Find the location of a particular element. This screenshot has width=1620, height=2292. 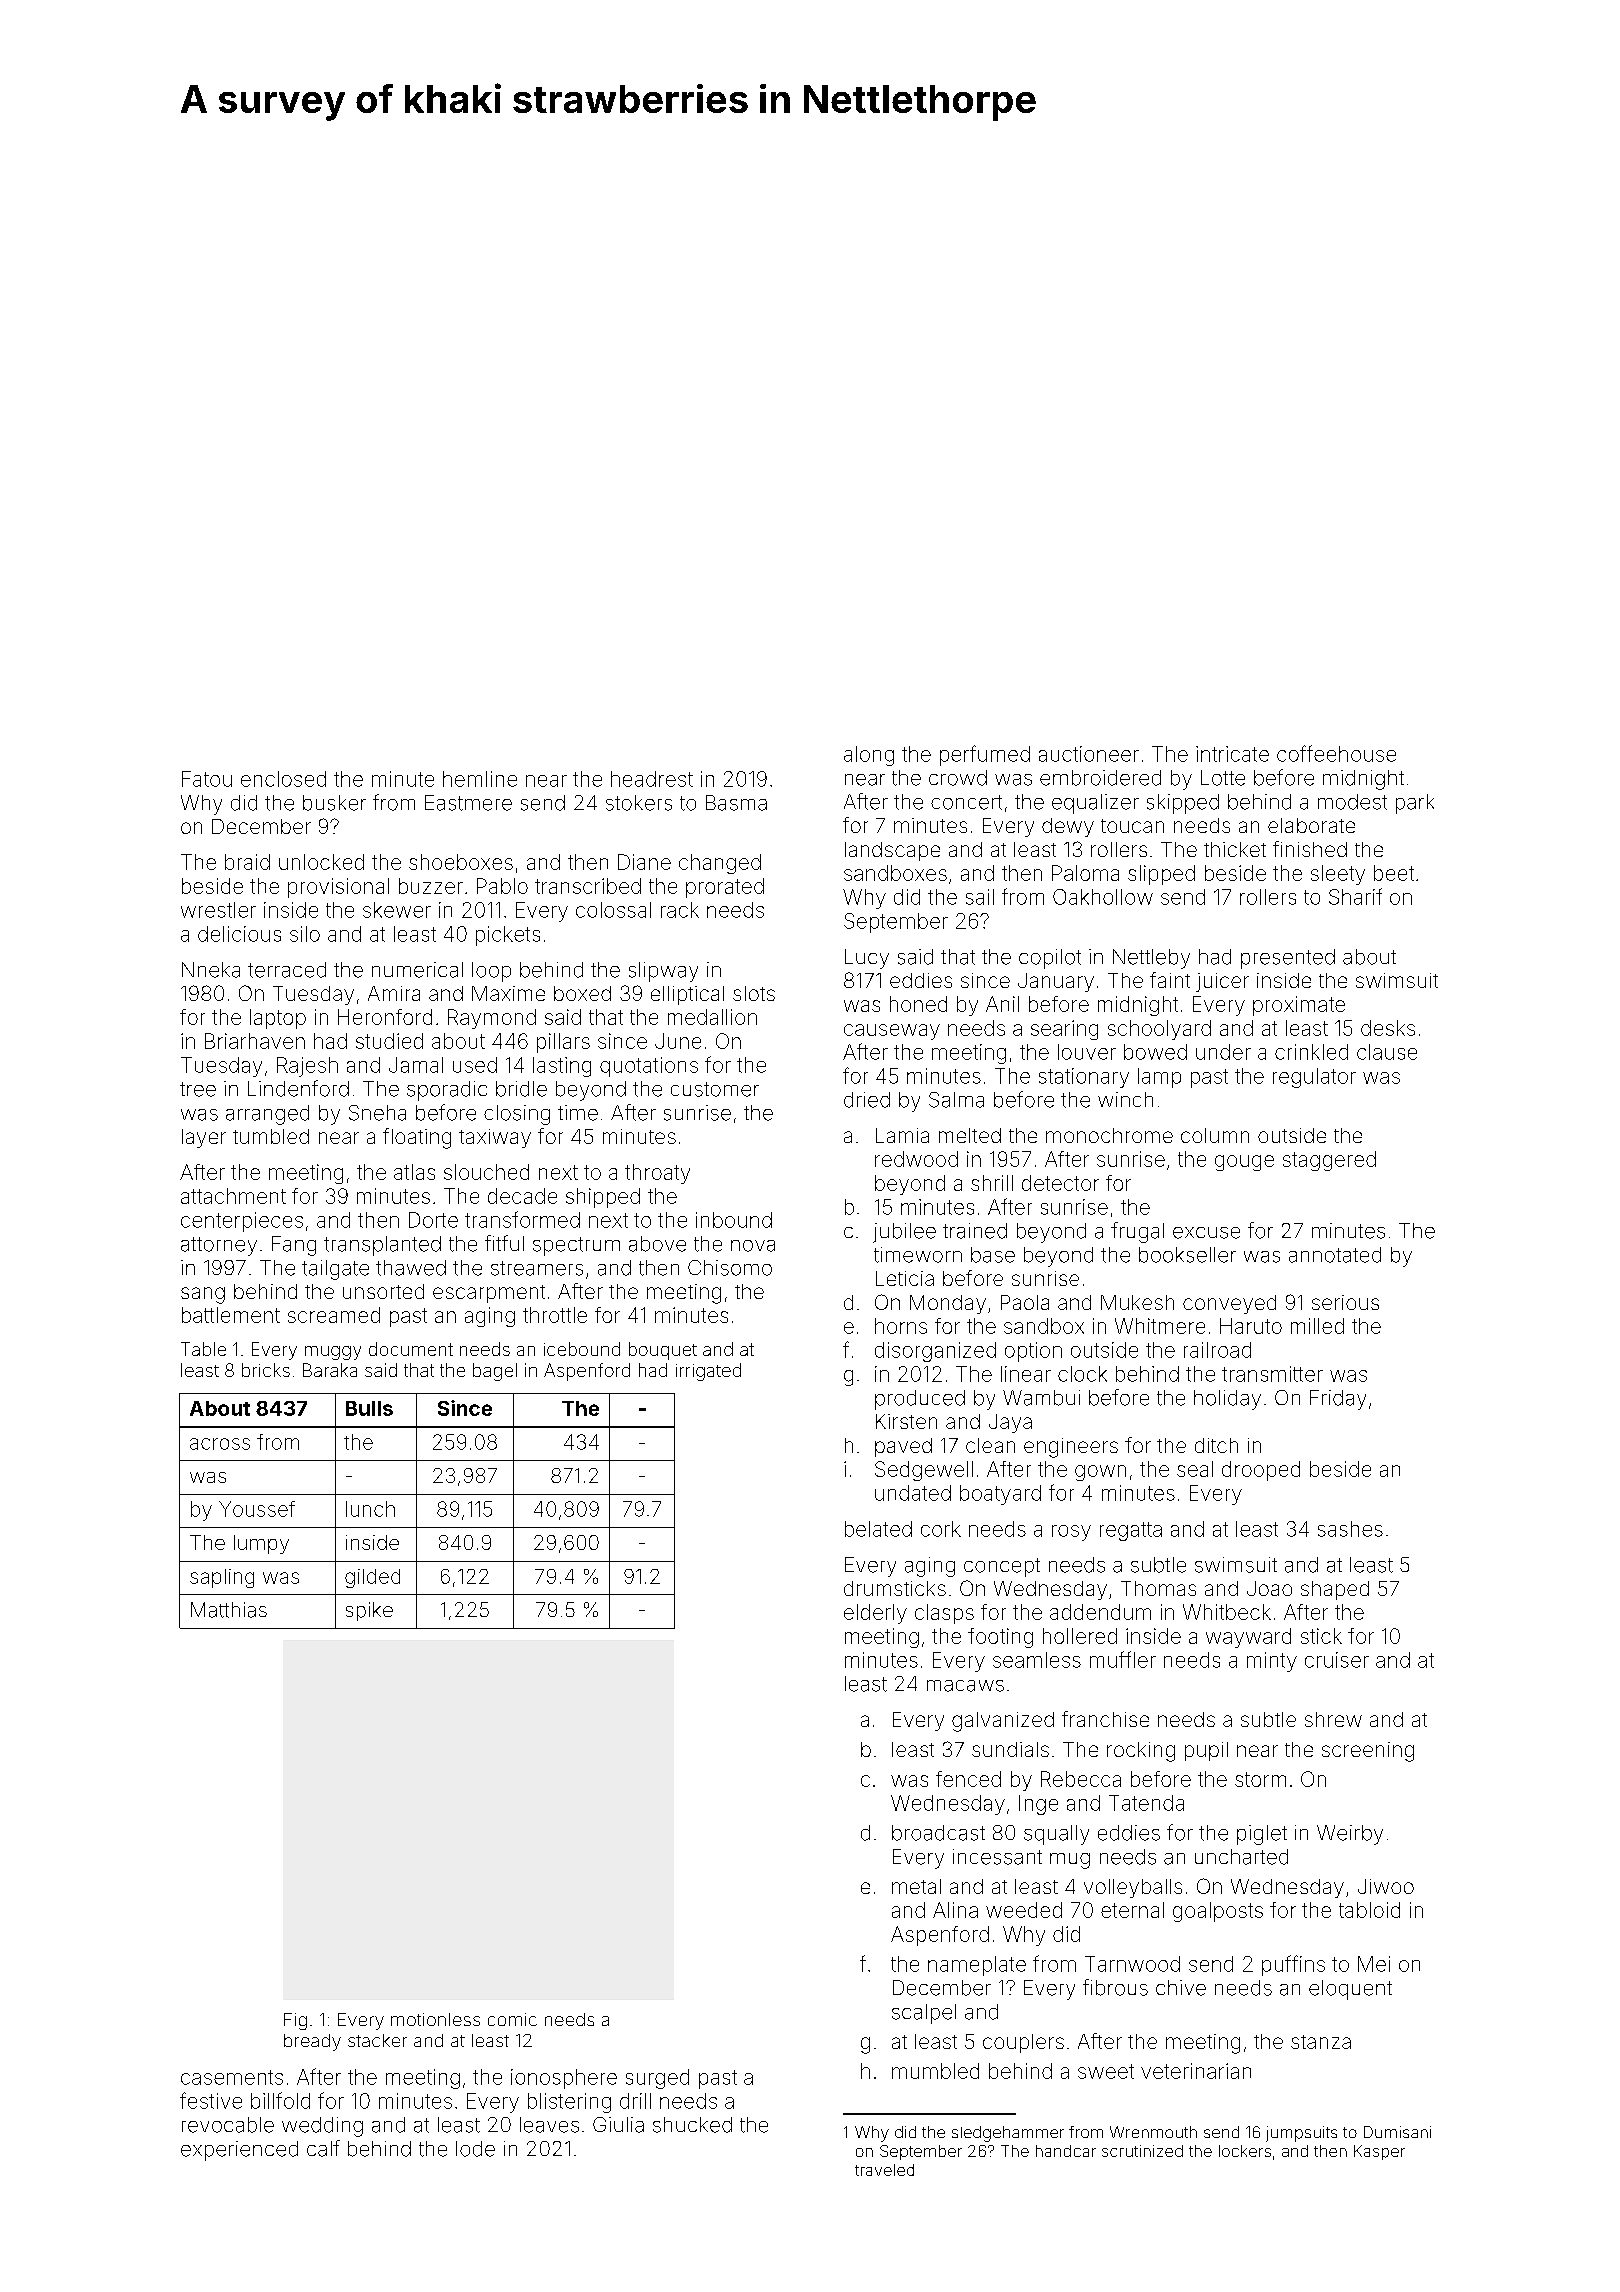

Jiwoo is located at coordinates (1386, 1886).
